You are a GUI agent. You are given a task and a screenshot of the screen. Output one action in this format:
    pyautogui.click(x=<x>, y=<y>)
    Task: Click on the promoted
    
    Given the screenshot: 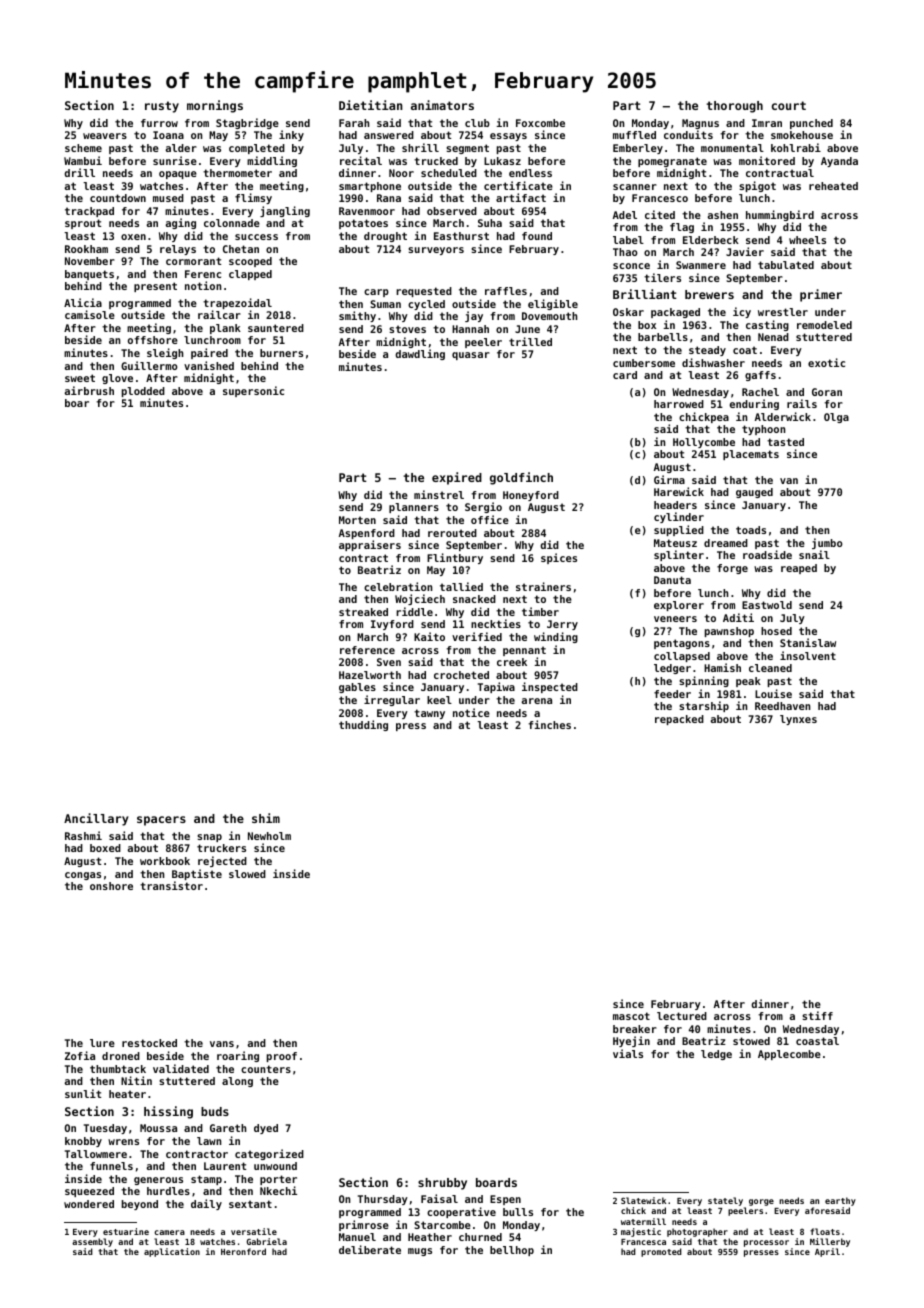 What is the action you would take?
    pyautogui.click(x=661, y=1252)
